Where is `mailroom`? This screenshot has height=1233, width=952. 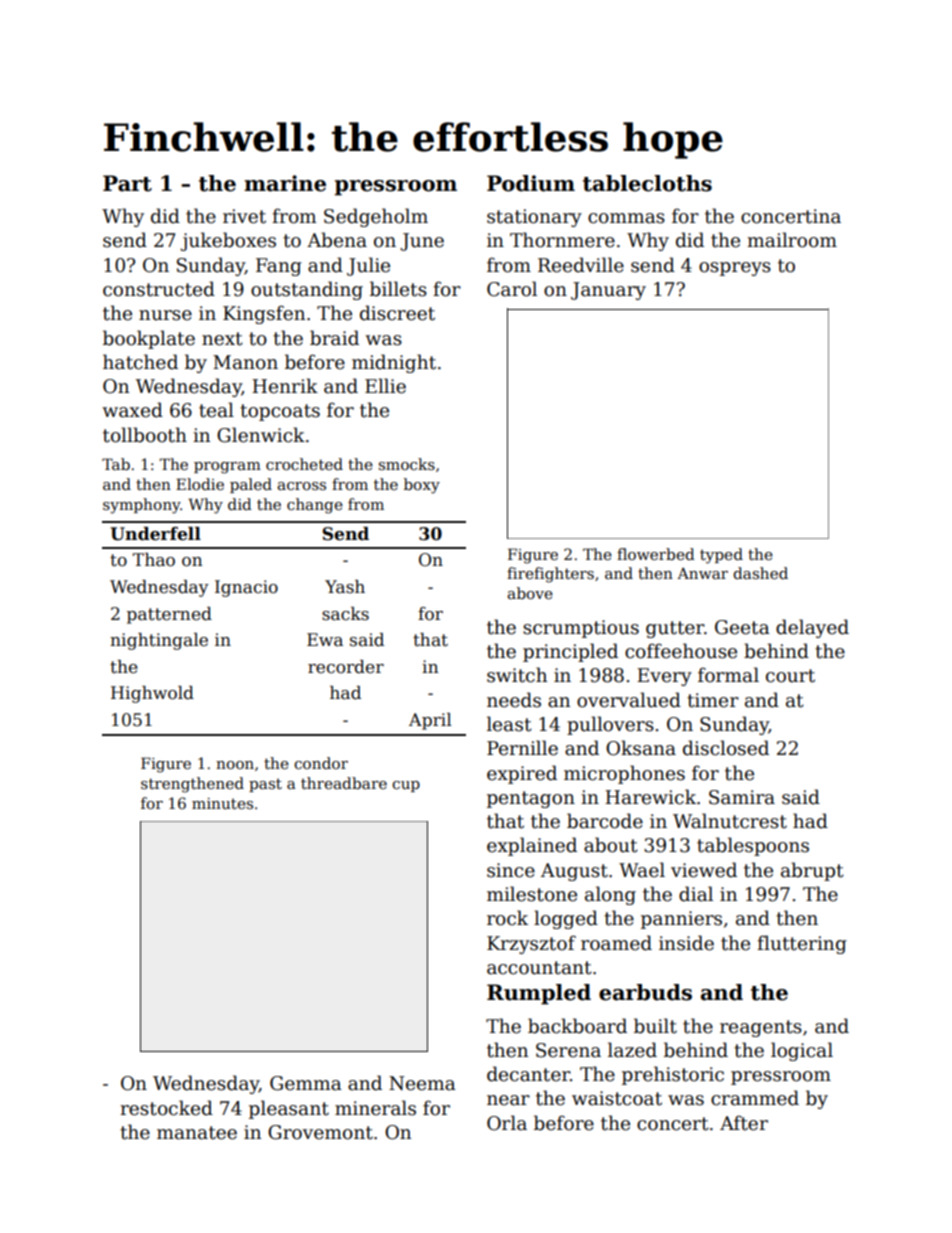 mailroom is located at coordinates (792, 240).
